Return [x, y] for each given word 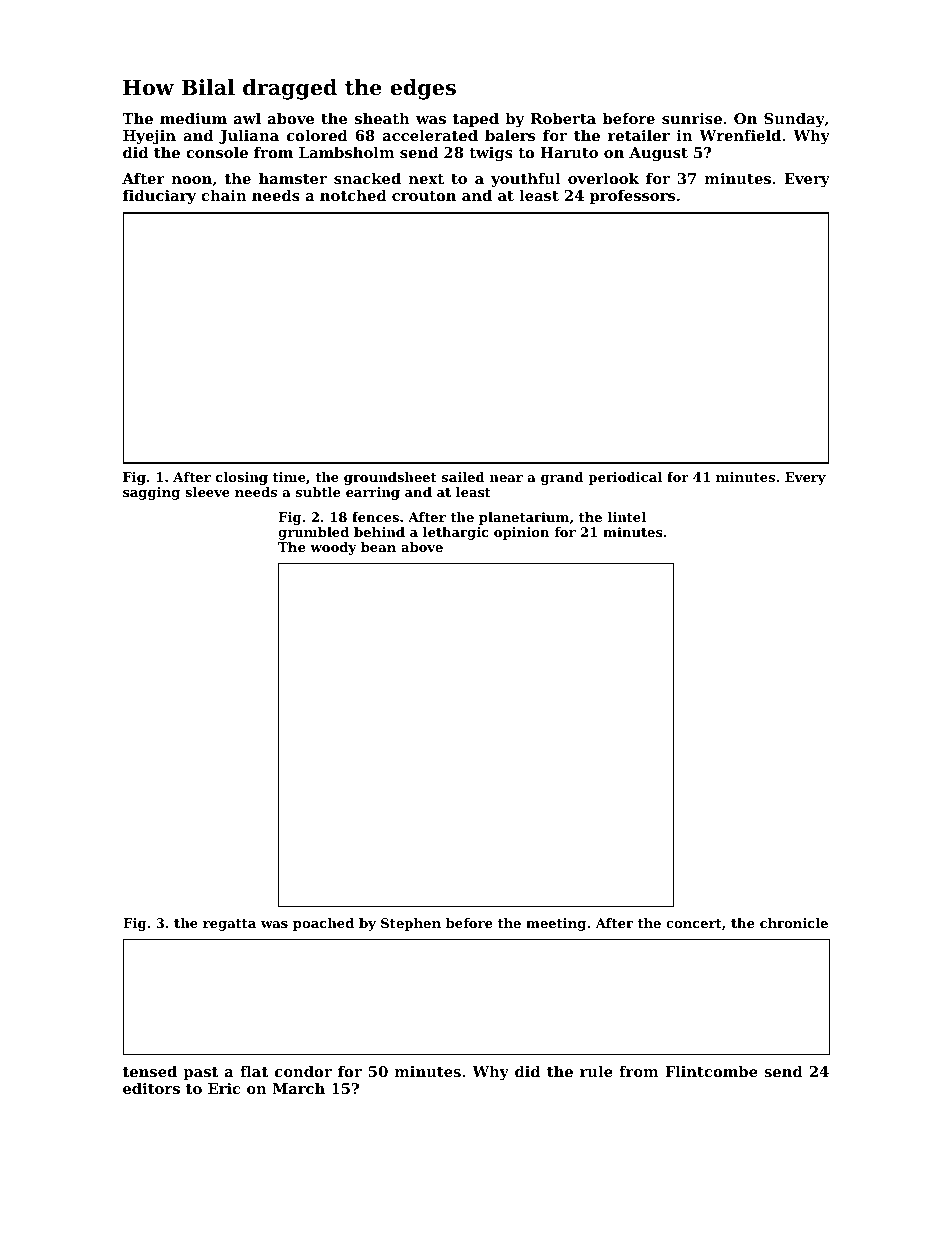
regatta [229, 925]
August [658, 154]
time [289, 477]
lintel [627, 517]
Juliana [249, 137]
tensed [150, 1071]
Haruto [569, 152]
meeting [556, 924]
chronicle [794, 923]
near [506, 478]
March [298, 1088]
